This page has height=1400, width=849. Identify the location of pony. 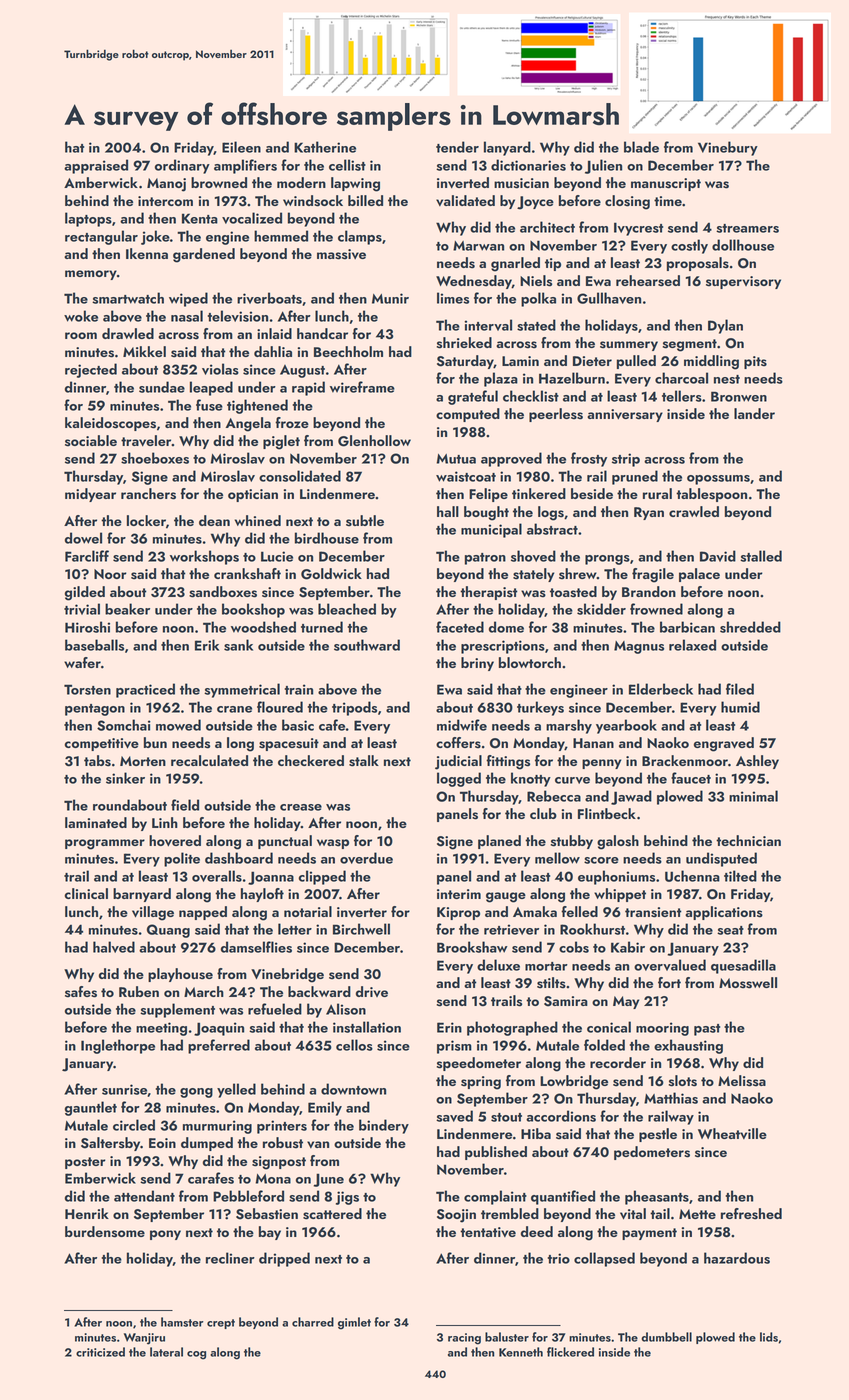
(165, 1235).
